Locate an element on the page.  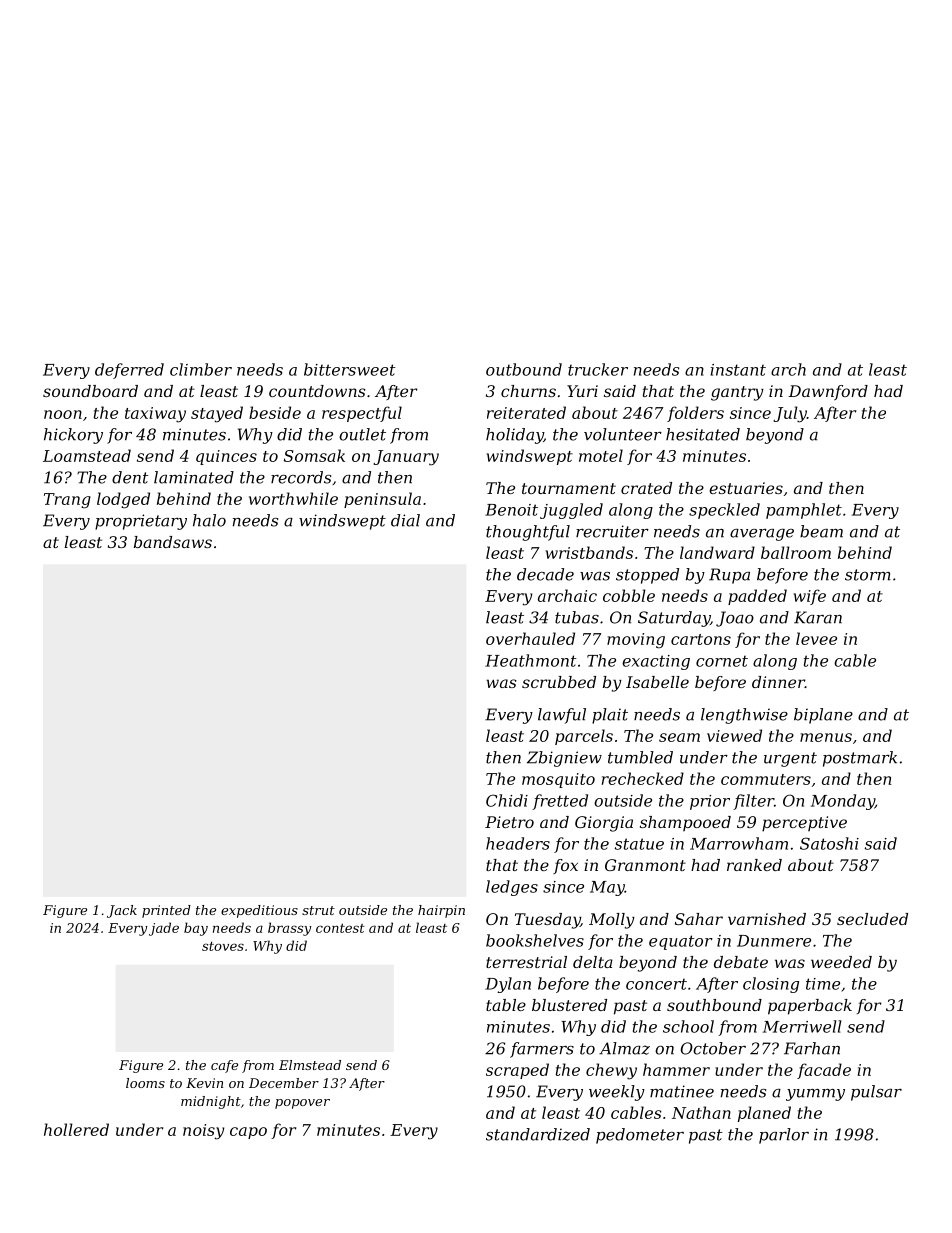
equator is located at coordinates (681, 942).
